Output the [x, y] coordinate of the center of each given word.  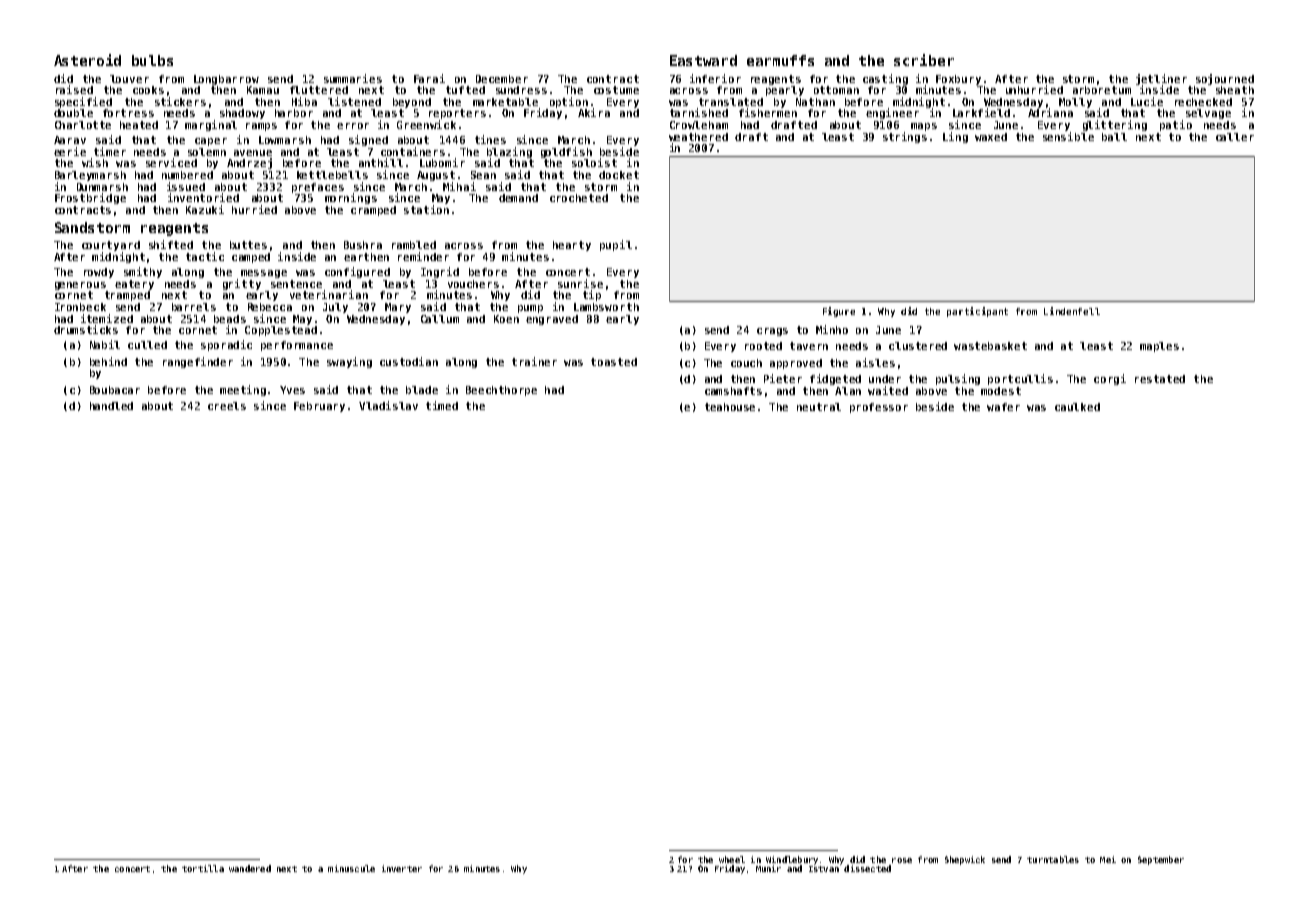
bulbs [152, 60]
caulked [1077, 407]
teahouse [730, 407]
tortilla [203, 868]
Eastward [703, 60]
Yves [292, 390]
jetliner [1161, 79]
